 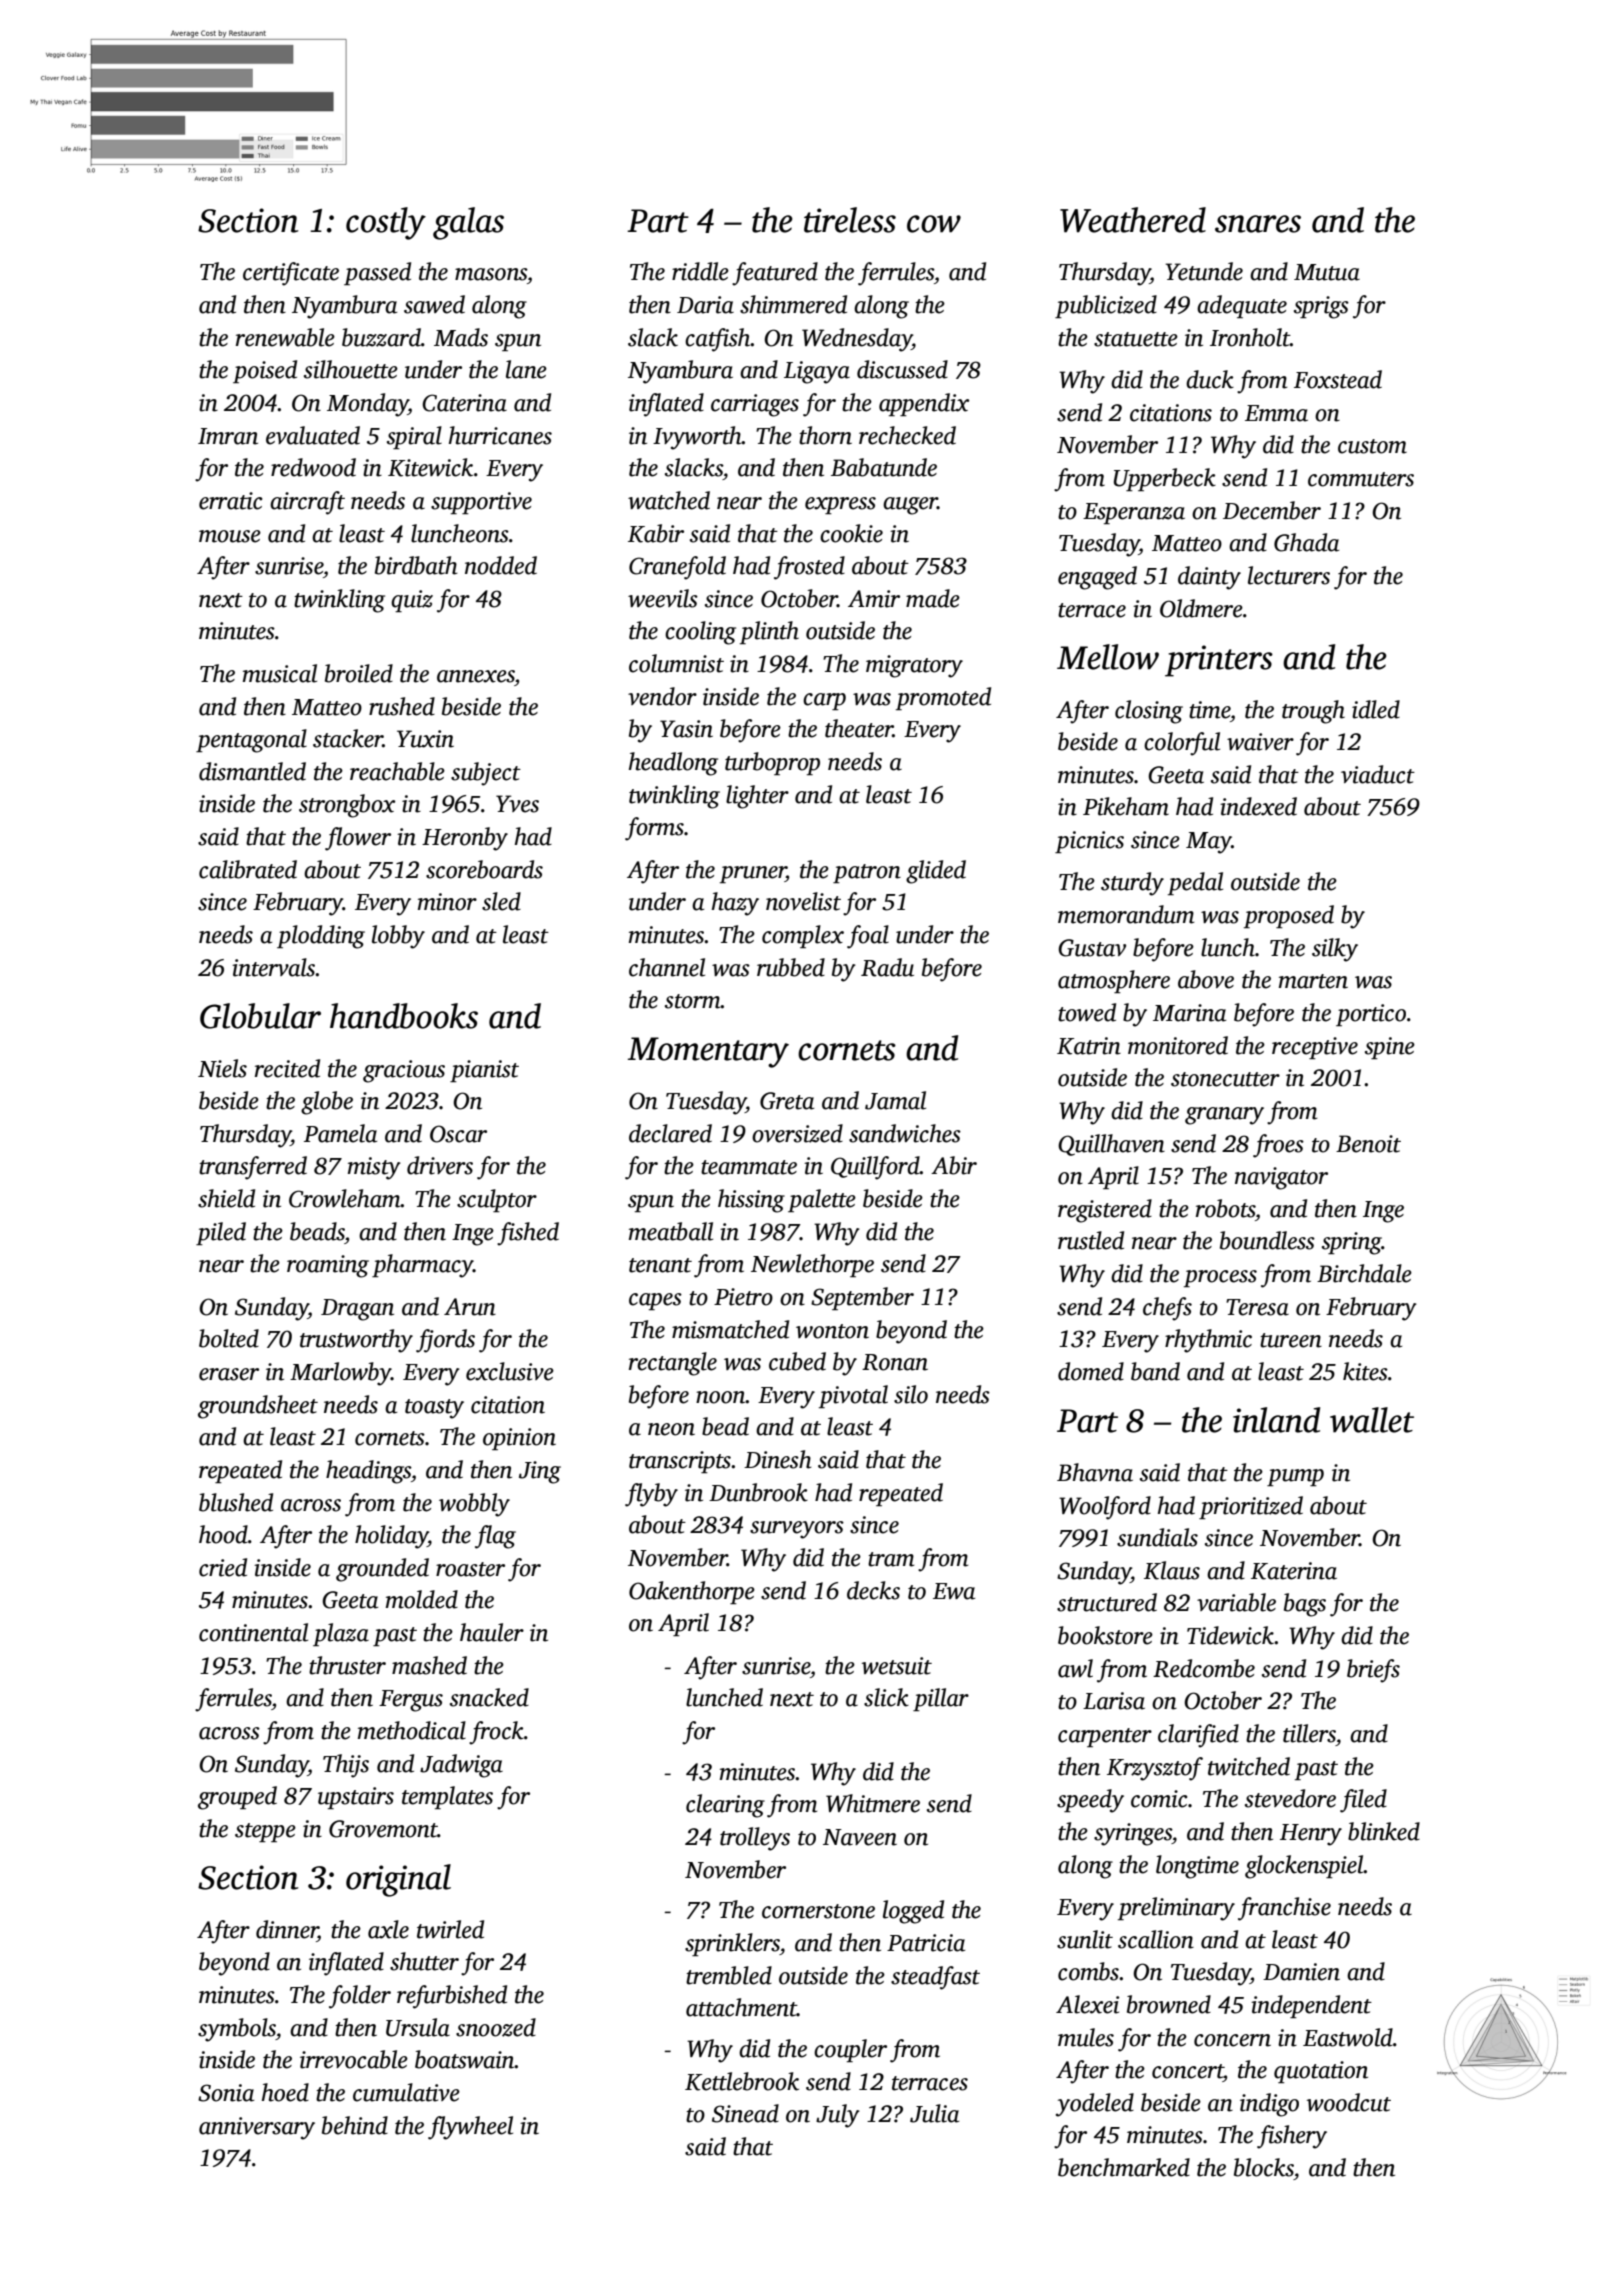 I want to click on pivotal, so click(x=853, y=1396).
